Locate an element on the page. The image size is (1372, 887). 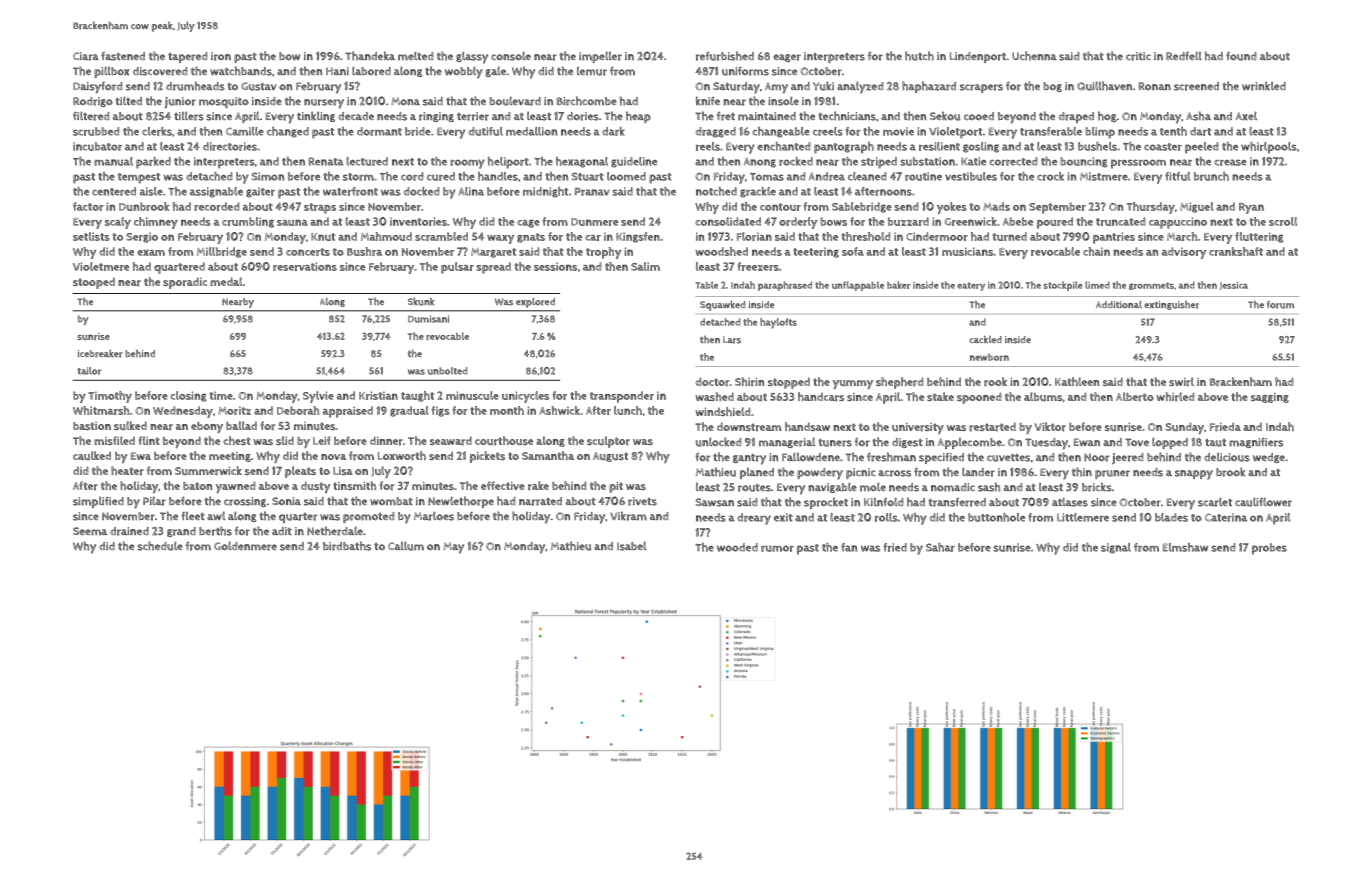
heliport is located at coordinates (508, 163).
